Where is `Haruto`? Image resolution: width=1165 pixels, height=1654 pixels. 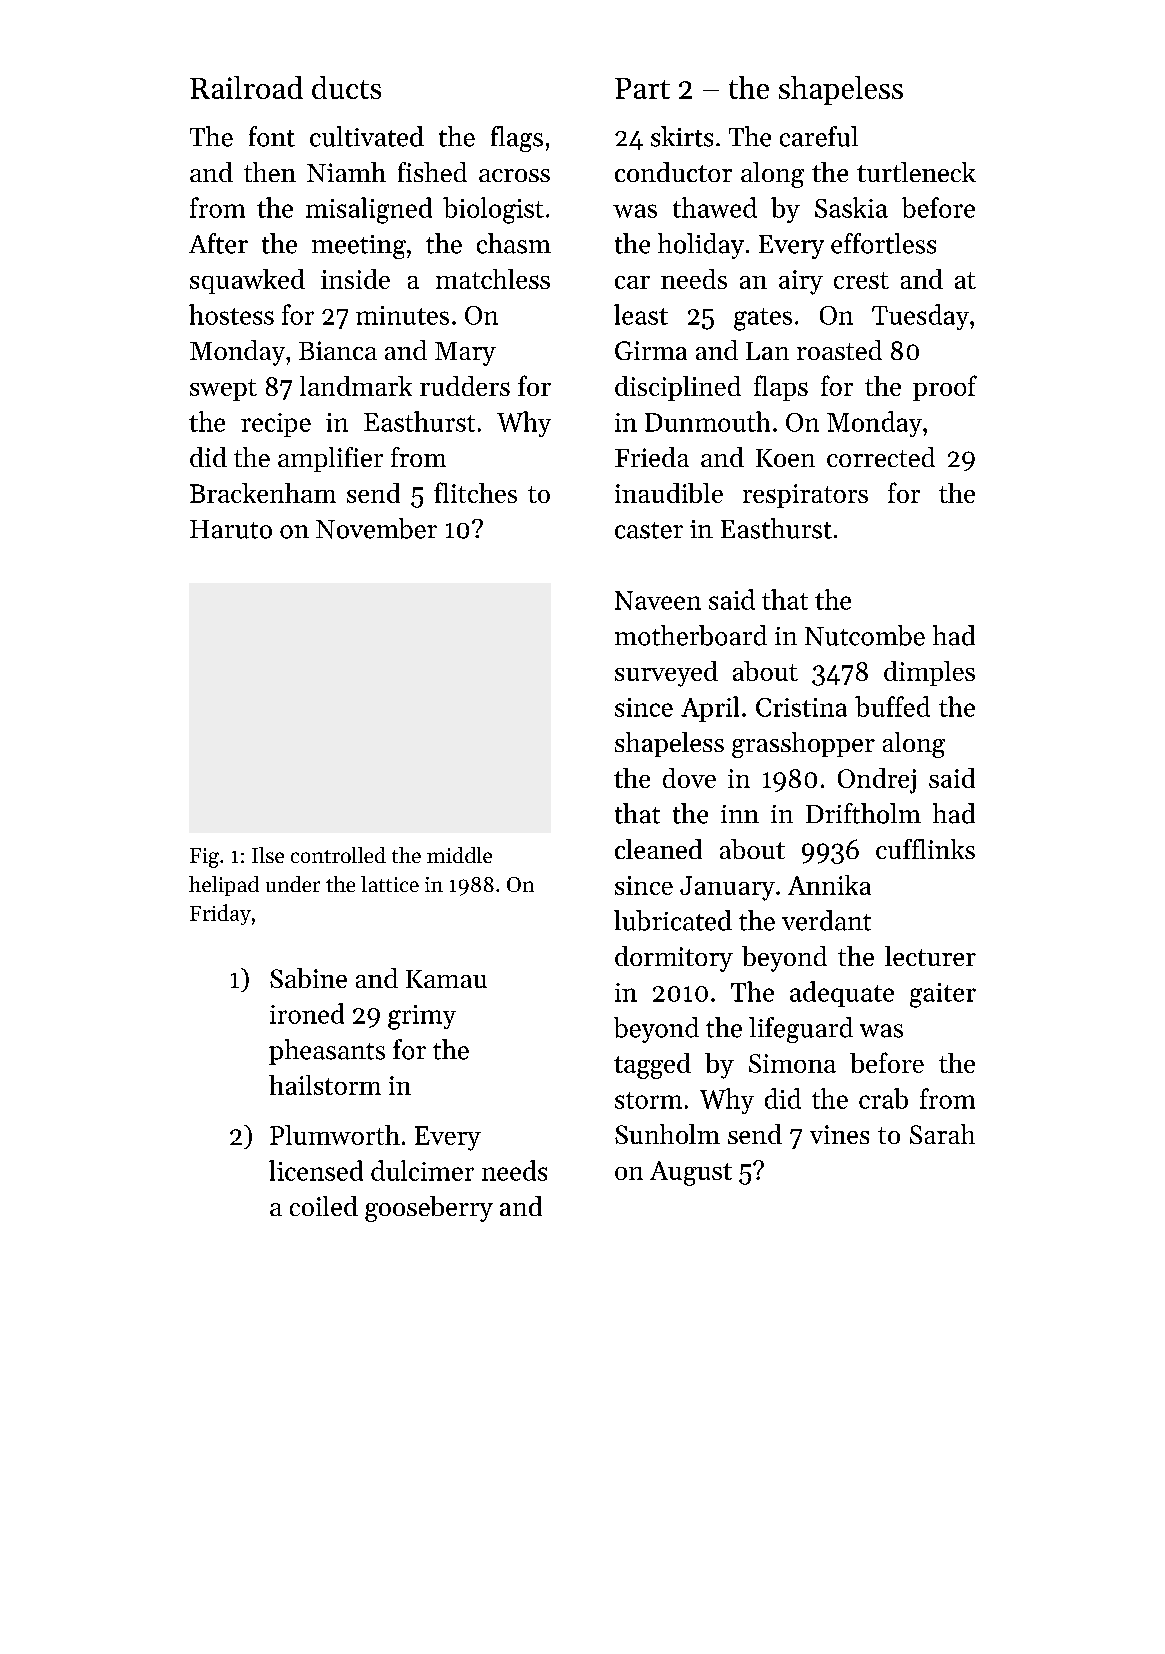 Haruto is located at coordinates (231, 529).
